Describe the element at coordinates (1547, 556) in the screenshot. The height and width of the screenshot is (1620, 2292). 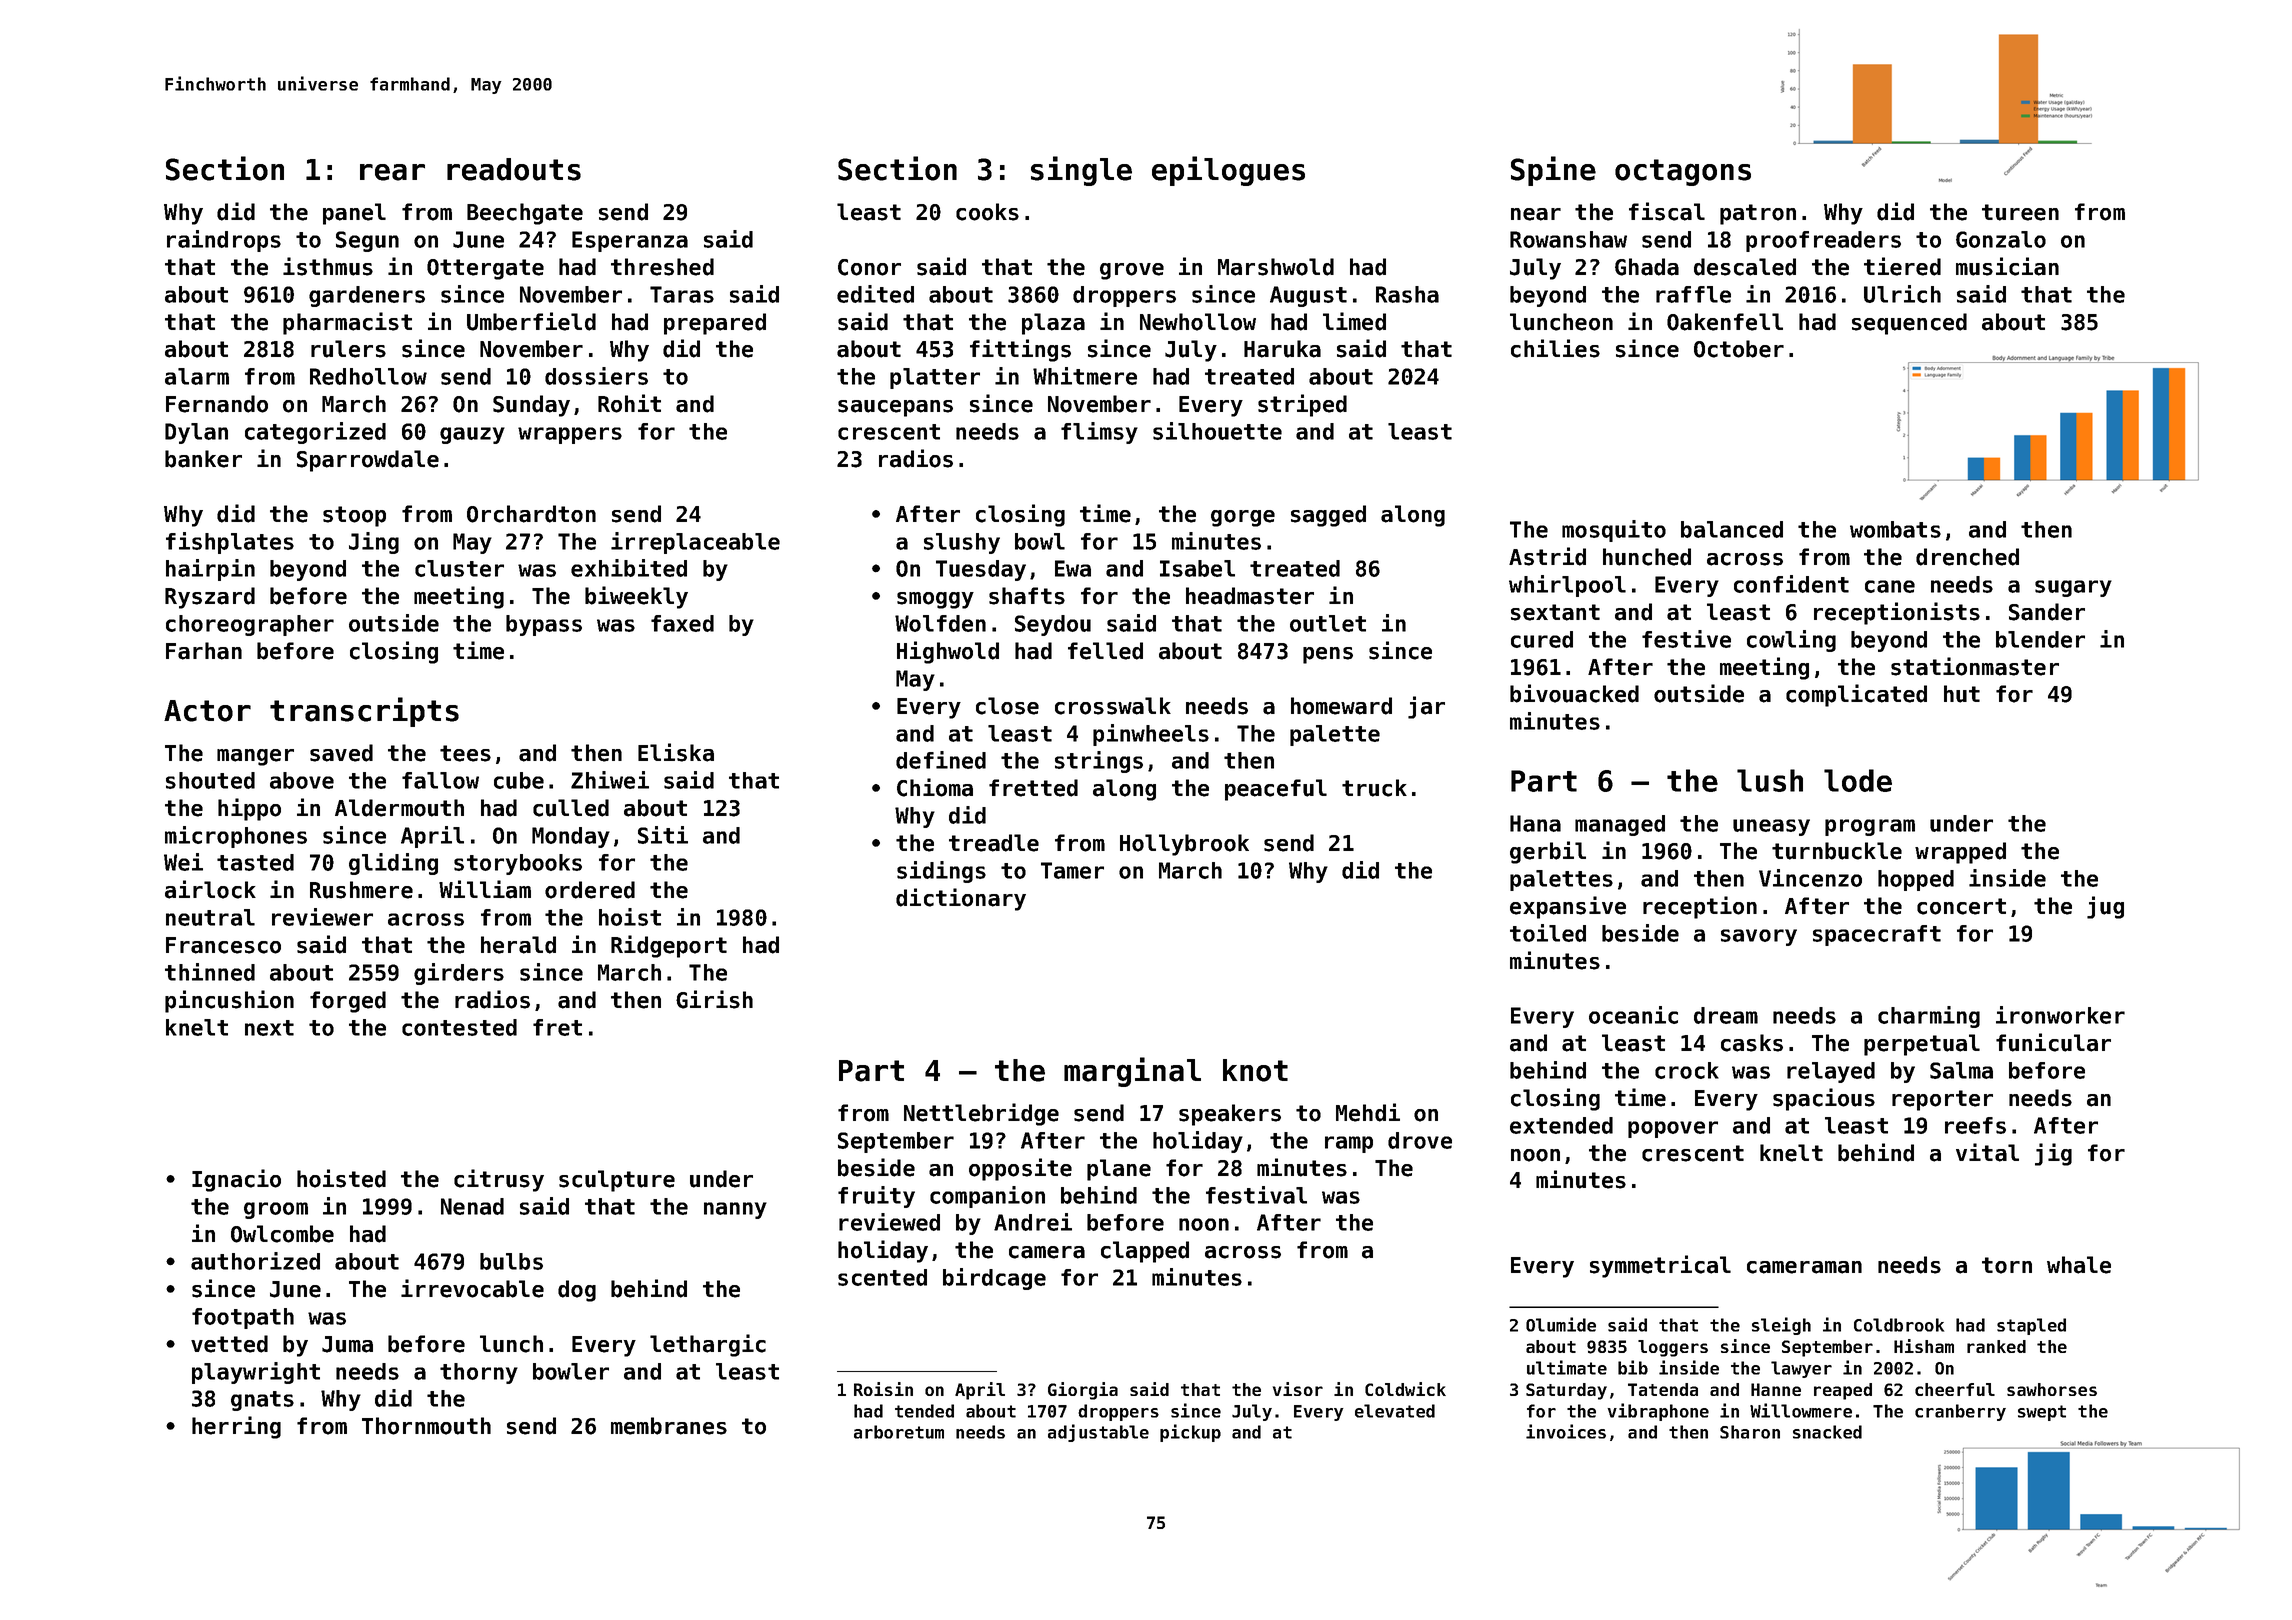
I see `Astrid` at that location.
